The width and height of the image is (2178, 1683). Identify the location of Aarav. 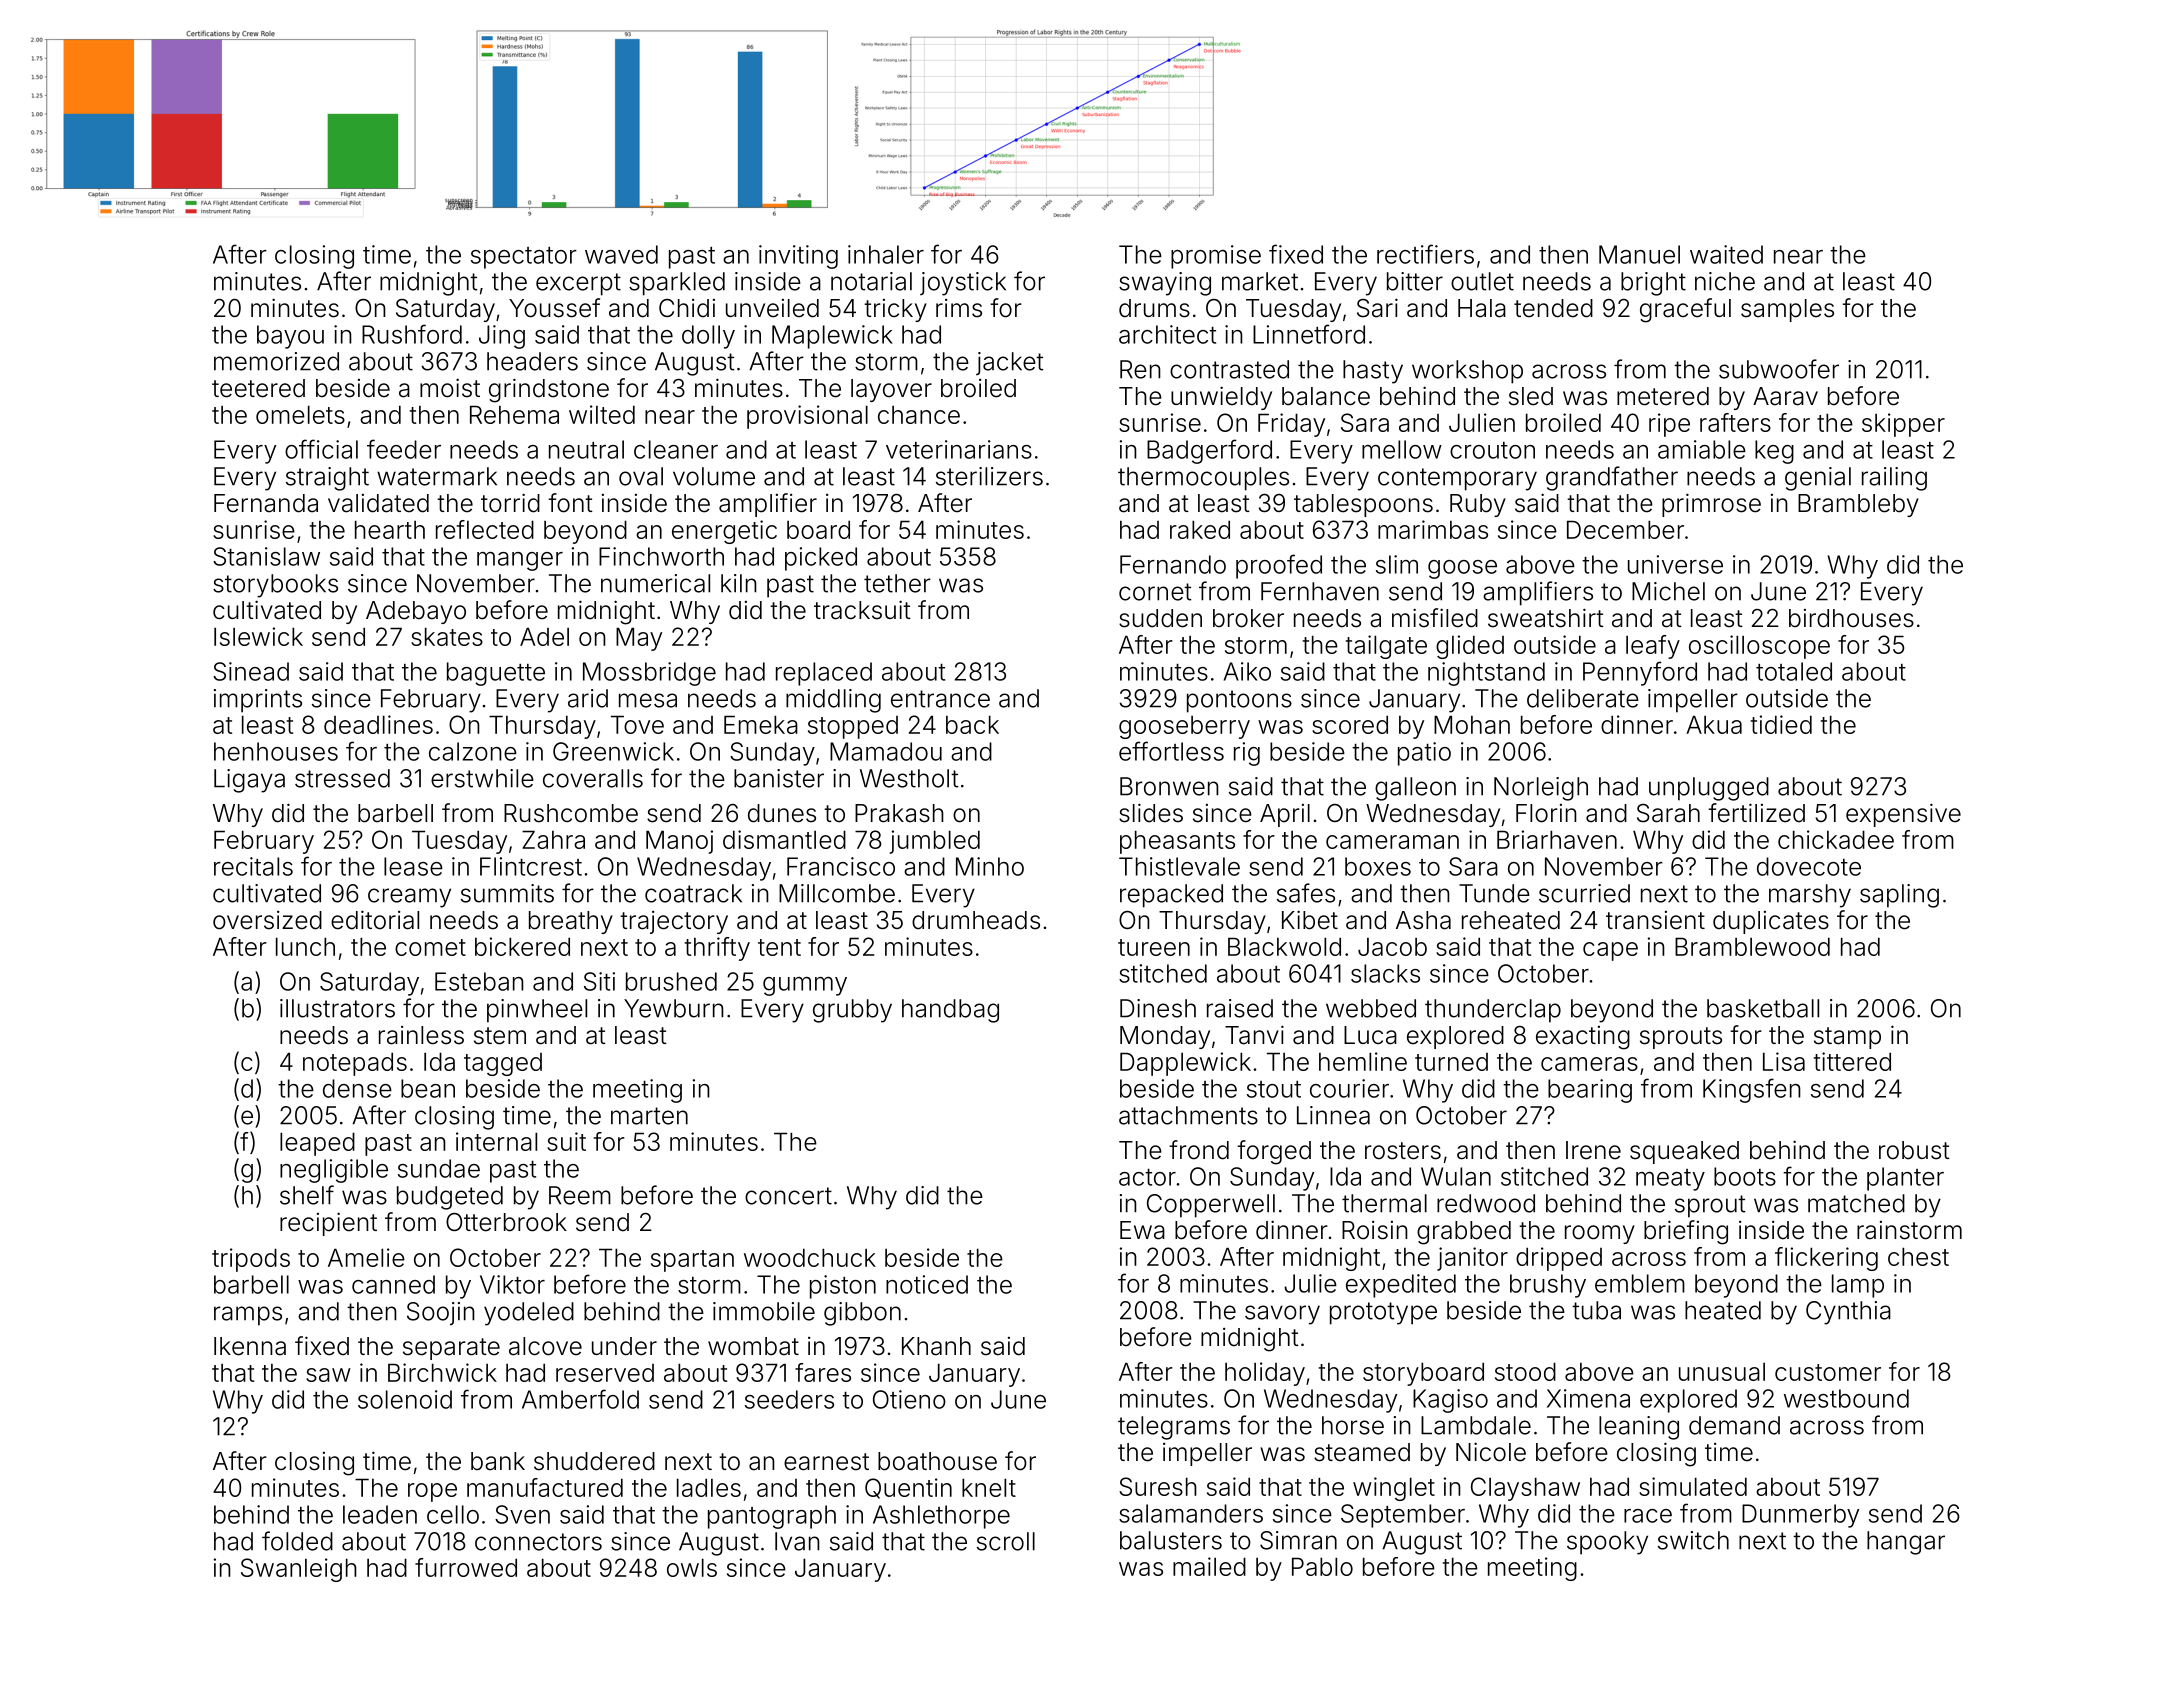
(1785, 396).
